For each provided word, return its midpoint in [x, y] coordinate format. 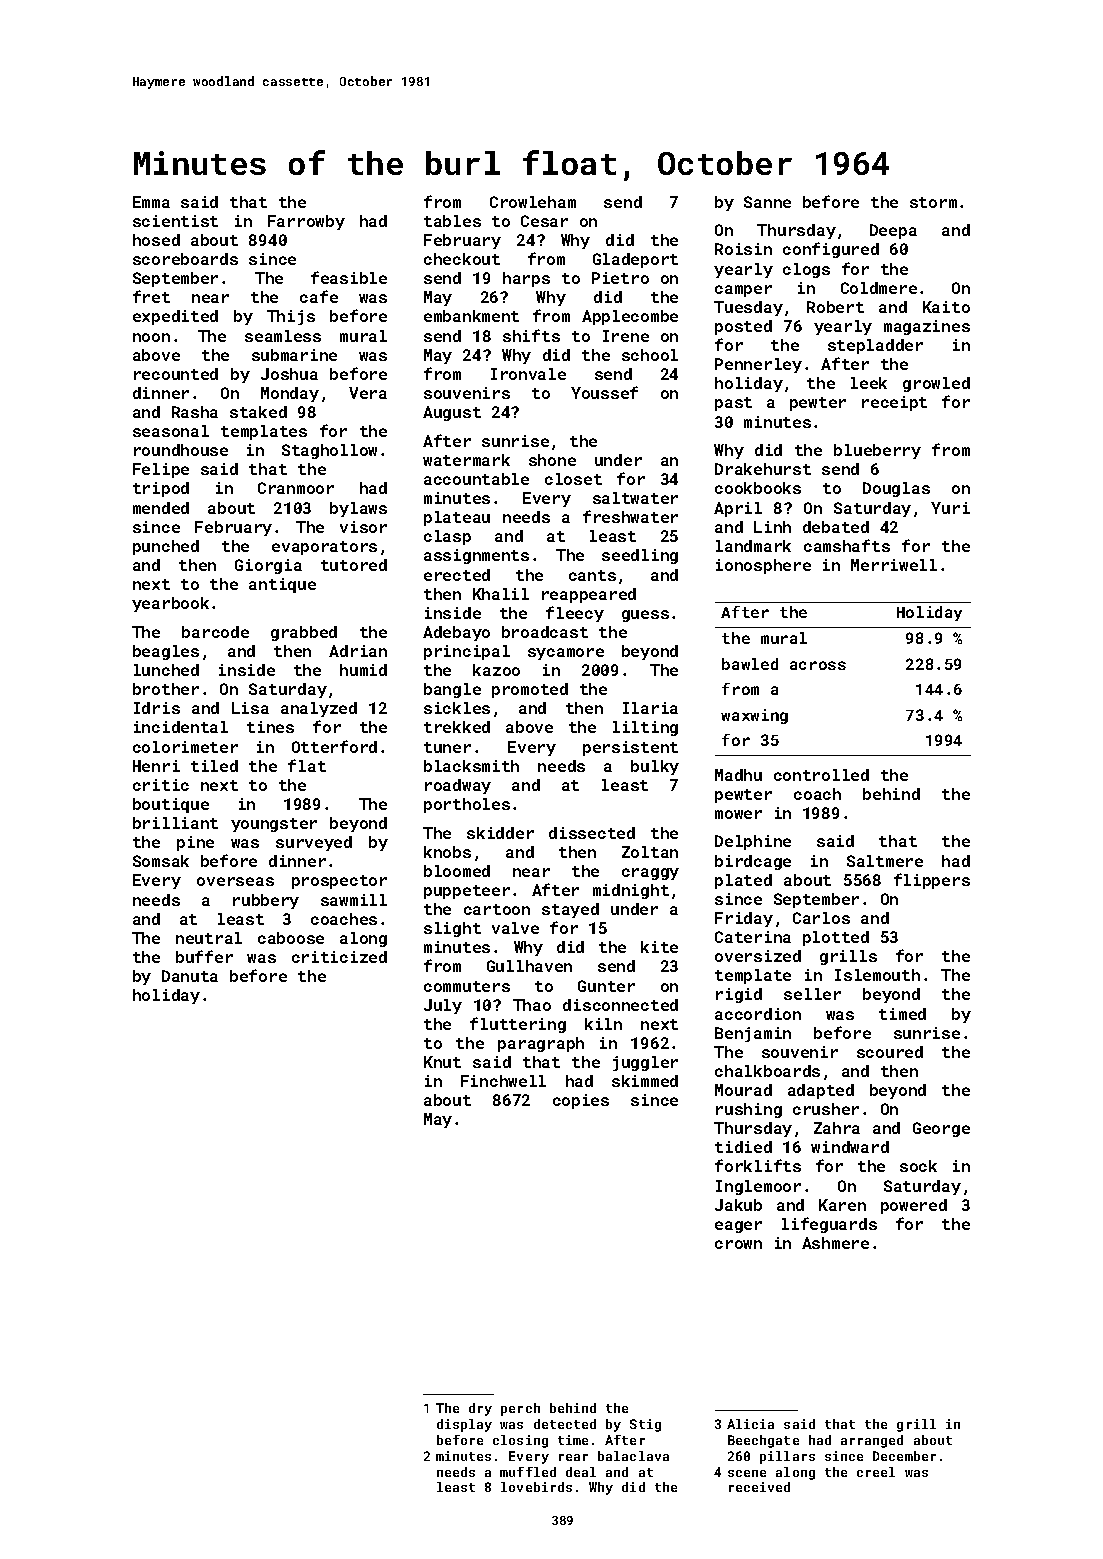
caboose [291, 938]
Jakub [738, 1205]
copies [581, 1101]
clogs [806, 270]
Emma [151, 202]
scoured [890, 1052]
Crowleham [533, 202]
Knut [442, 1062]
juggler [645, 1063]
